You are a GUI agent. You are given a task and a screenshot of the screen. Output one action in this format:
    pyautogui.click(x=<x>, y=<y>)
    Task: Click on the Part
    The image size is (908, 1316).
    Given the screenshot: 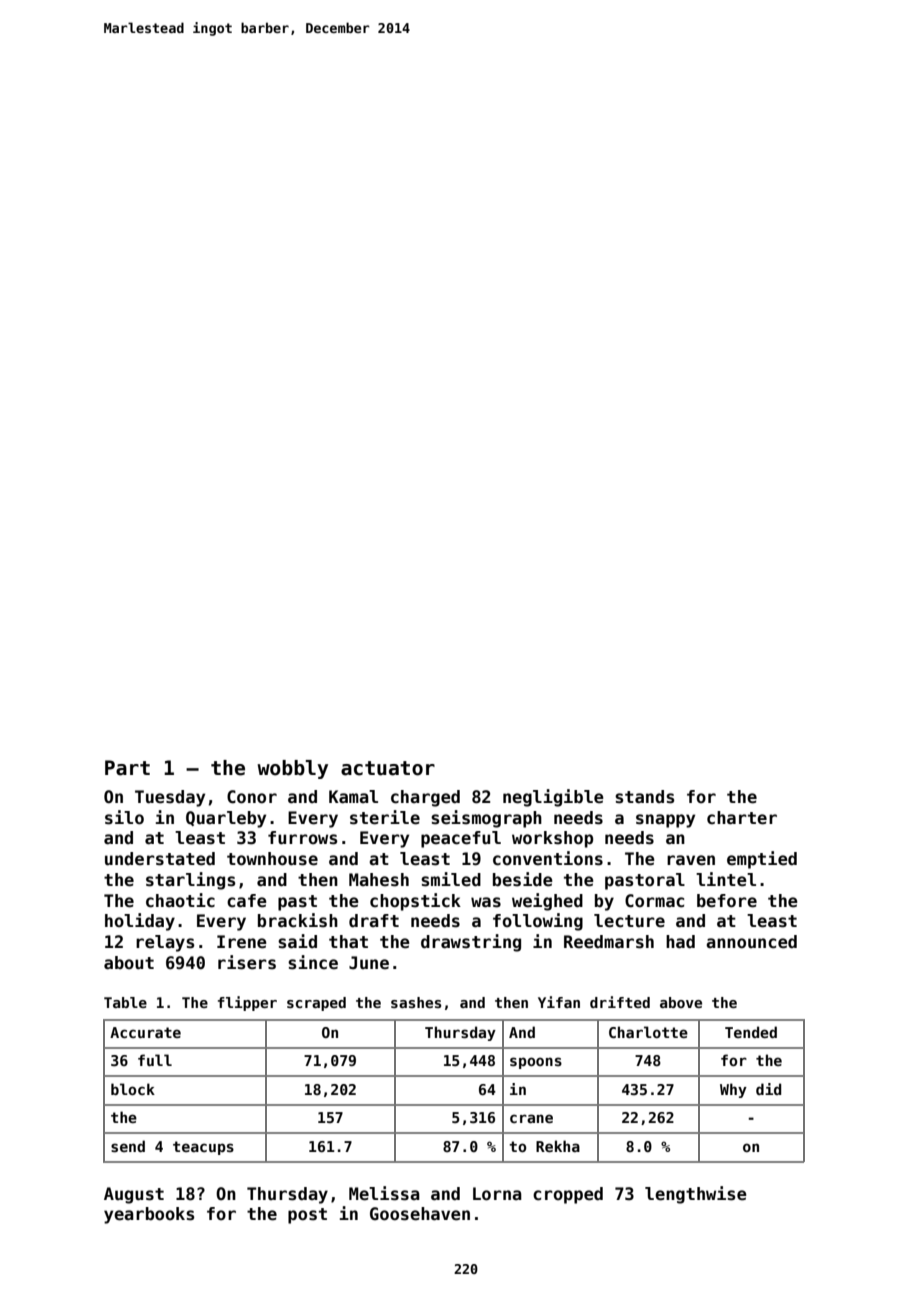 What is the action you would take?
    pyautogui.click(x=127, y=768)
